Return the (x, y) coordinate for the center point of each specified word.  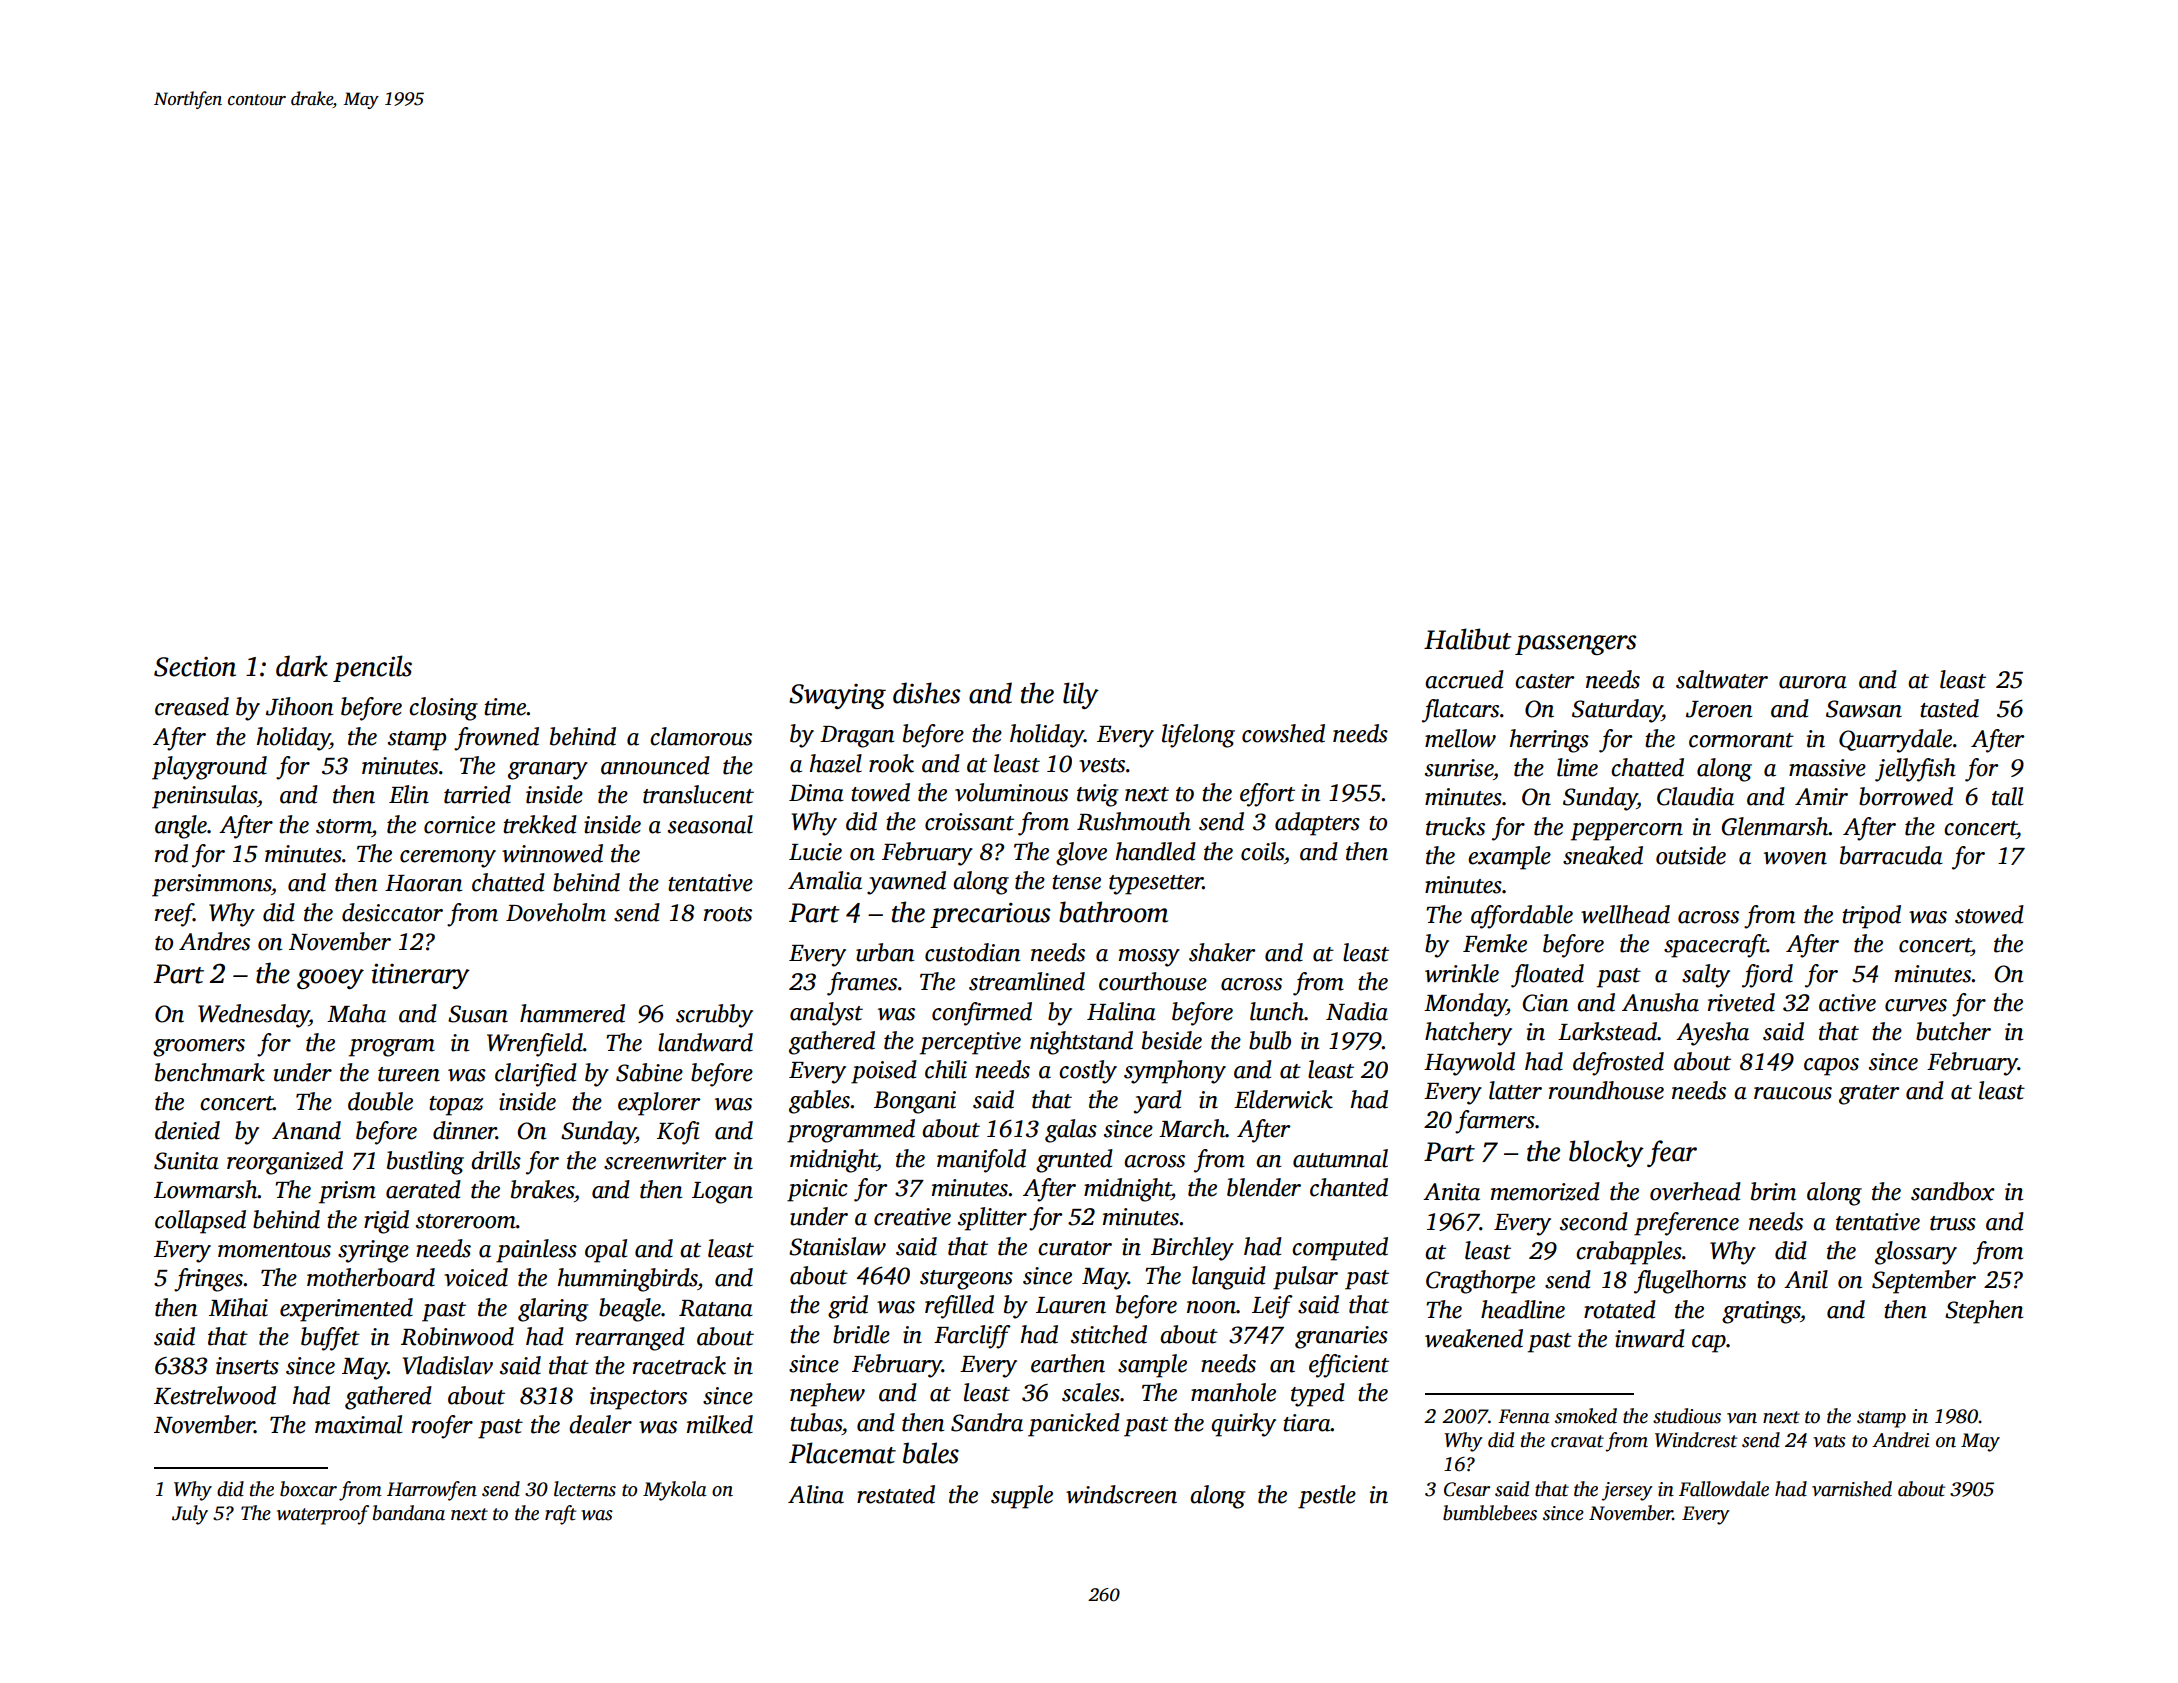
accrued (1464, 679)
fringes (208, 1280)
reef (174, 915)
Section (195, 667)
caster (1544, 681)
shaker (1222, 952)
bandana (409, 1513)
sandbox (1953, 1191)
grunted (1074, 1161)
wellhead (1625, 914)
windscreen (1121, 1494)
